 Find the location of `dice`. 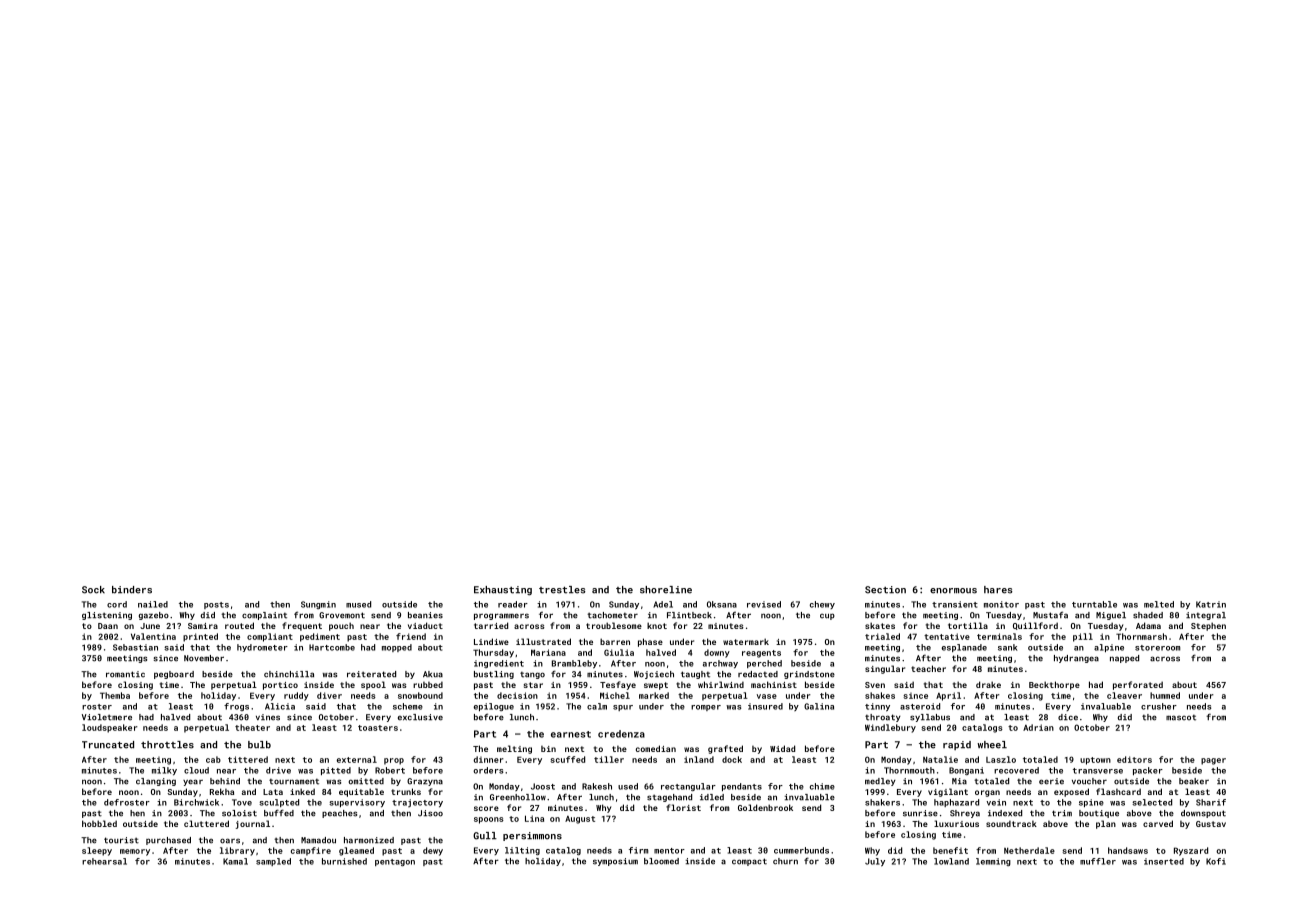

dice is located at coordinates (1068, 717).
